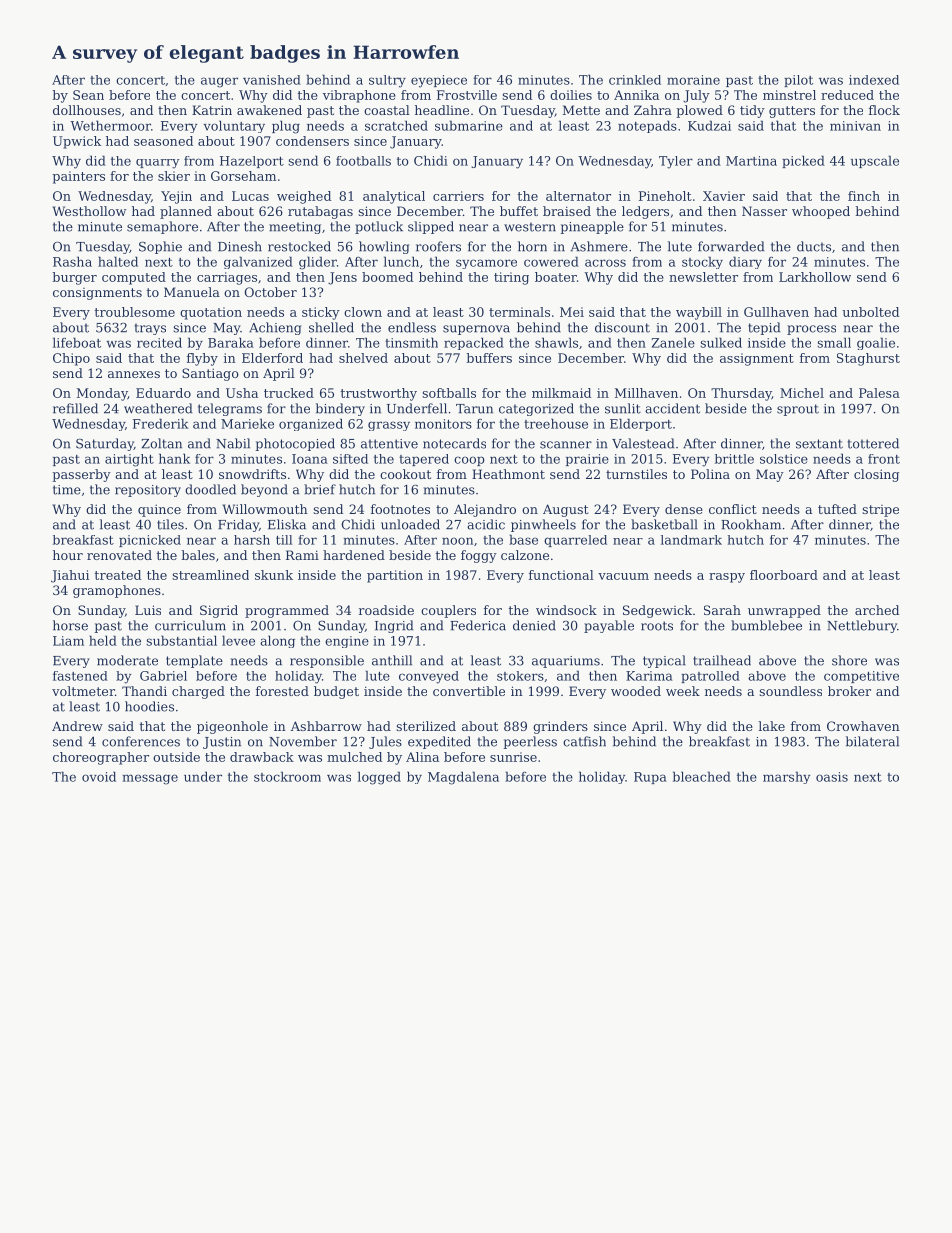 Image resolution: width=952 pixels, height=1233 pixels. What do you see at coordinates (150, 779) in the document?
I see `message` at bounding box center [150, 779].
